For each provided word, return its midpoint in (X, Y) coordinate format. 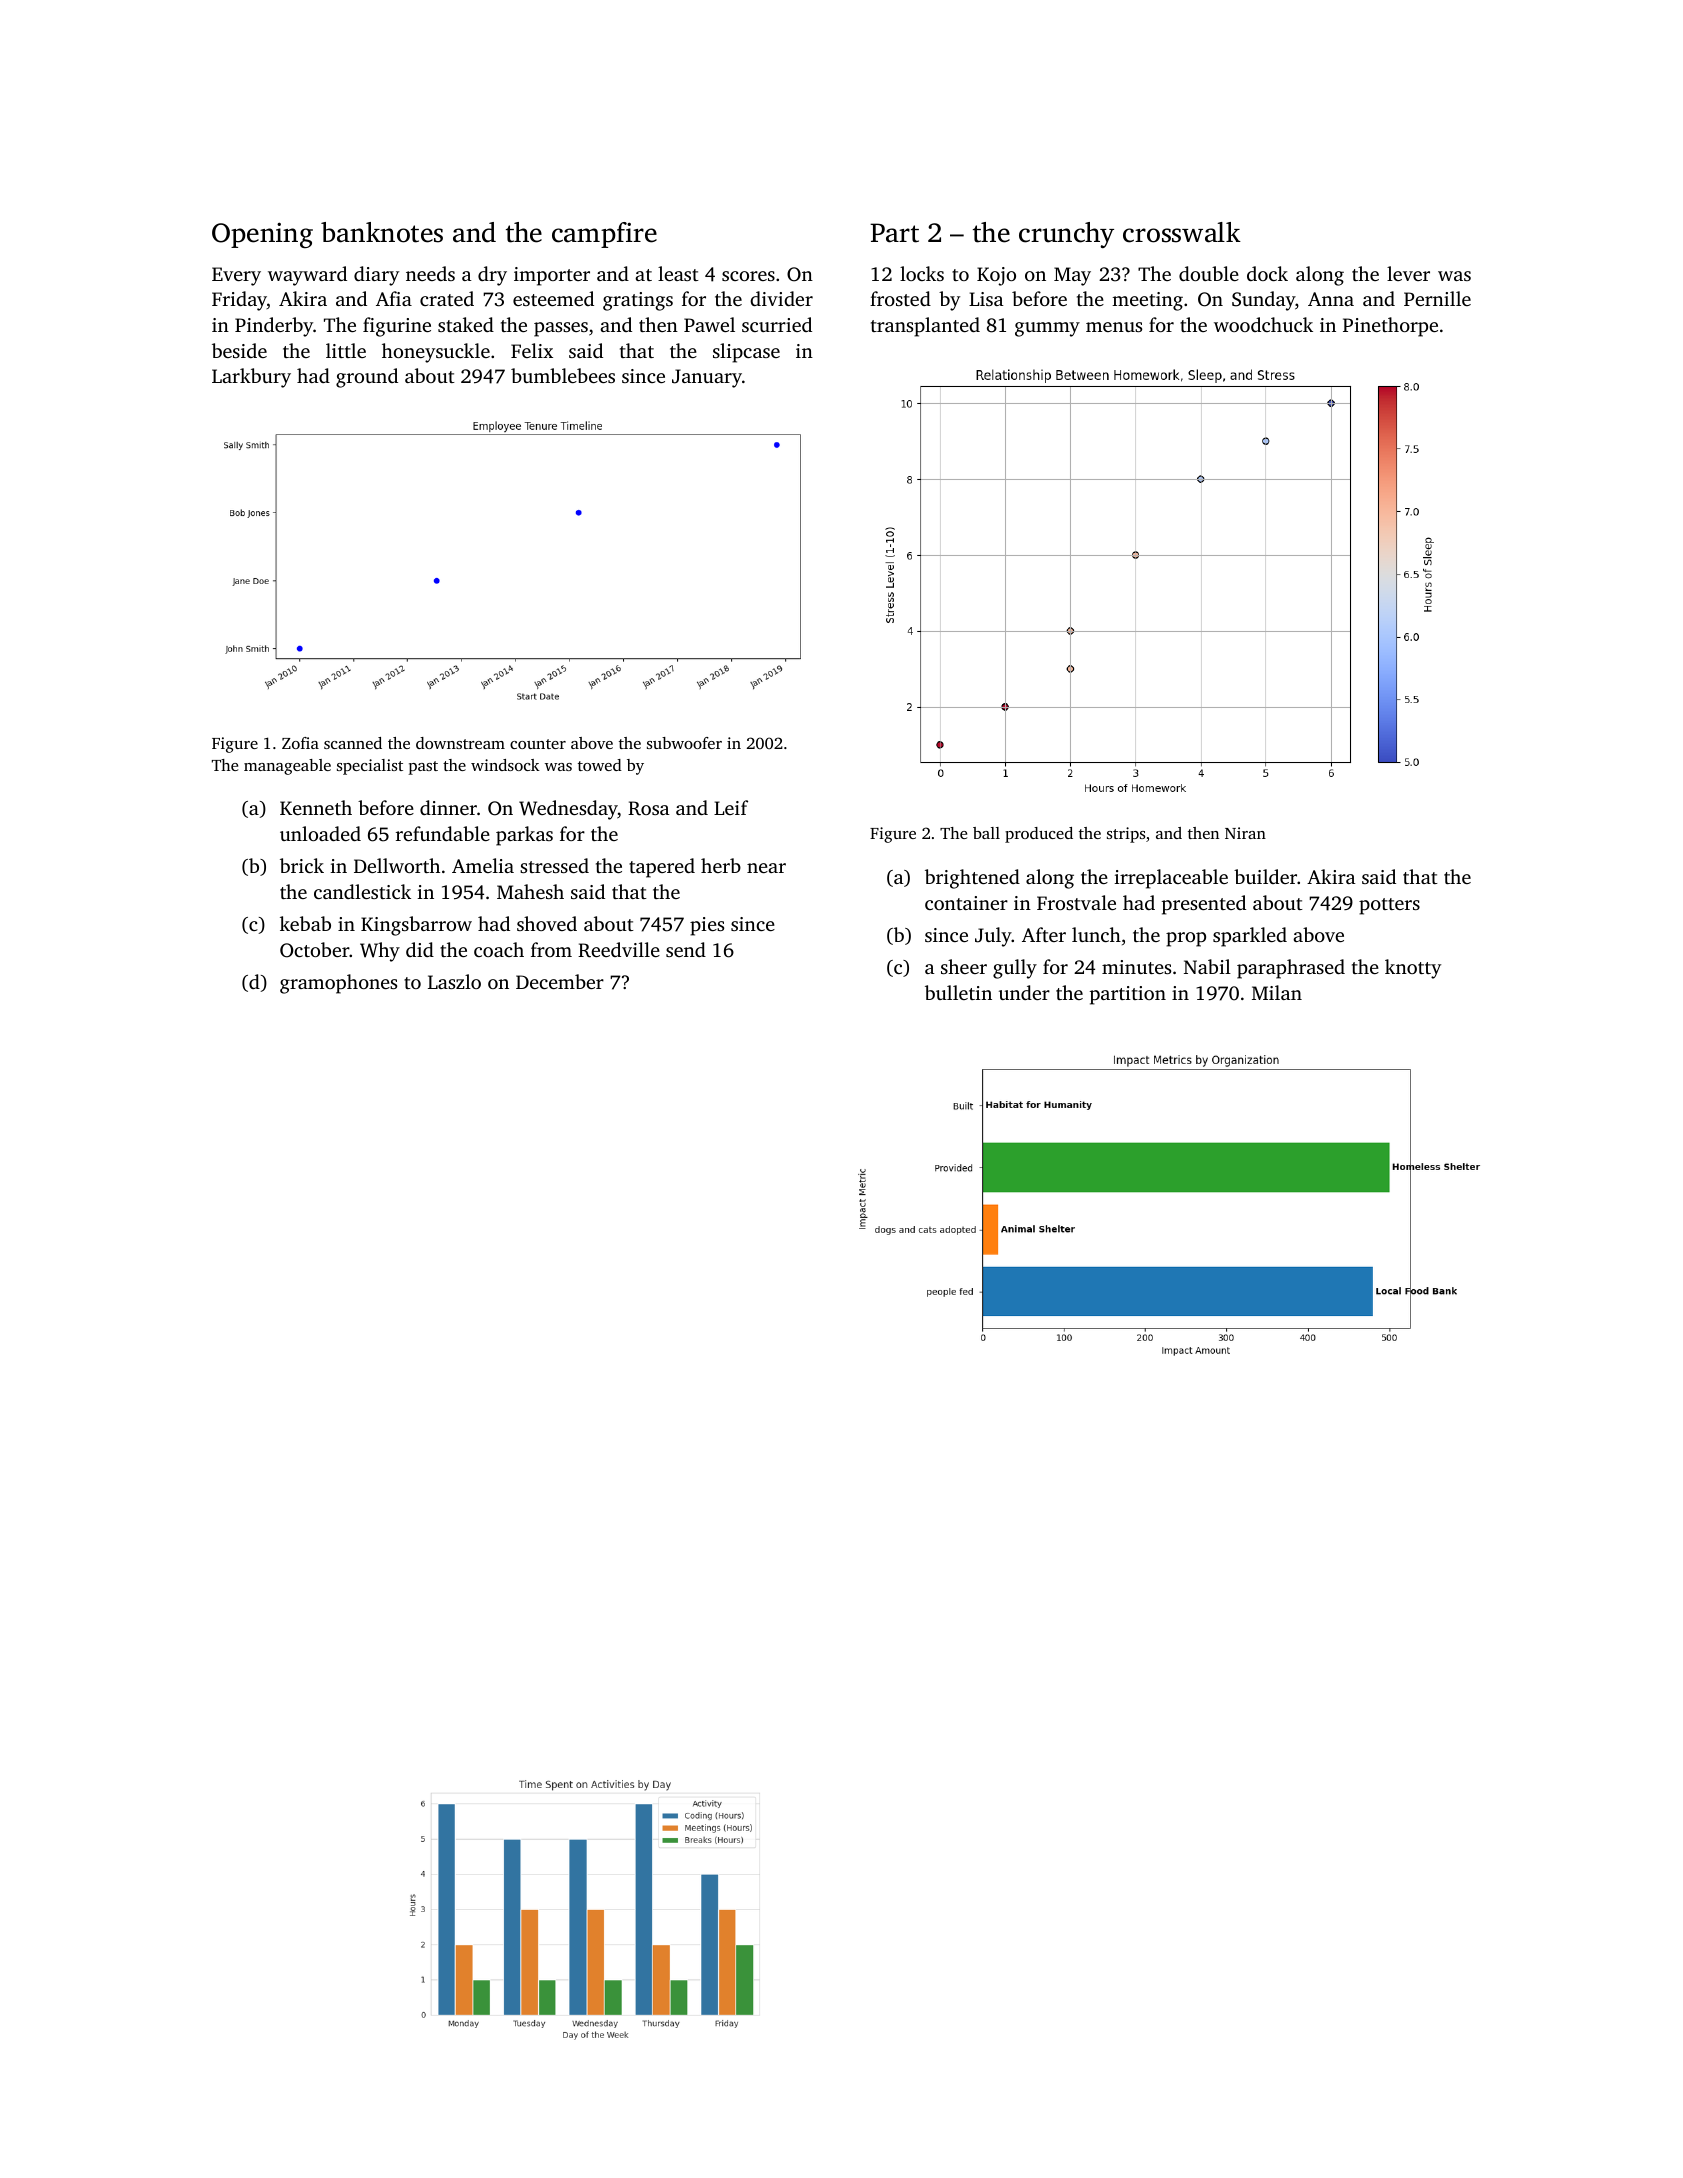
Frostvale (1076, 902)
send (686, 949)
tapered (662, 868)
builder (1265, 876)
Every (236, 276)
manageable (287, 767)
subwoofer (684, 743)
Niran (1245, 833)
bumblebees (563, 375)
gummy (1047, 329)
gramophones (338, 984)
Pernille (1437, 298)
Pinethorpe (1390, 327)
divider (781, 298)
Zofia (300, 743)
